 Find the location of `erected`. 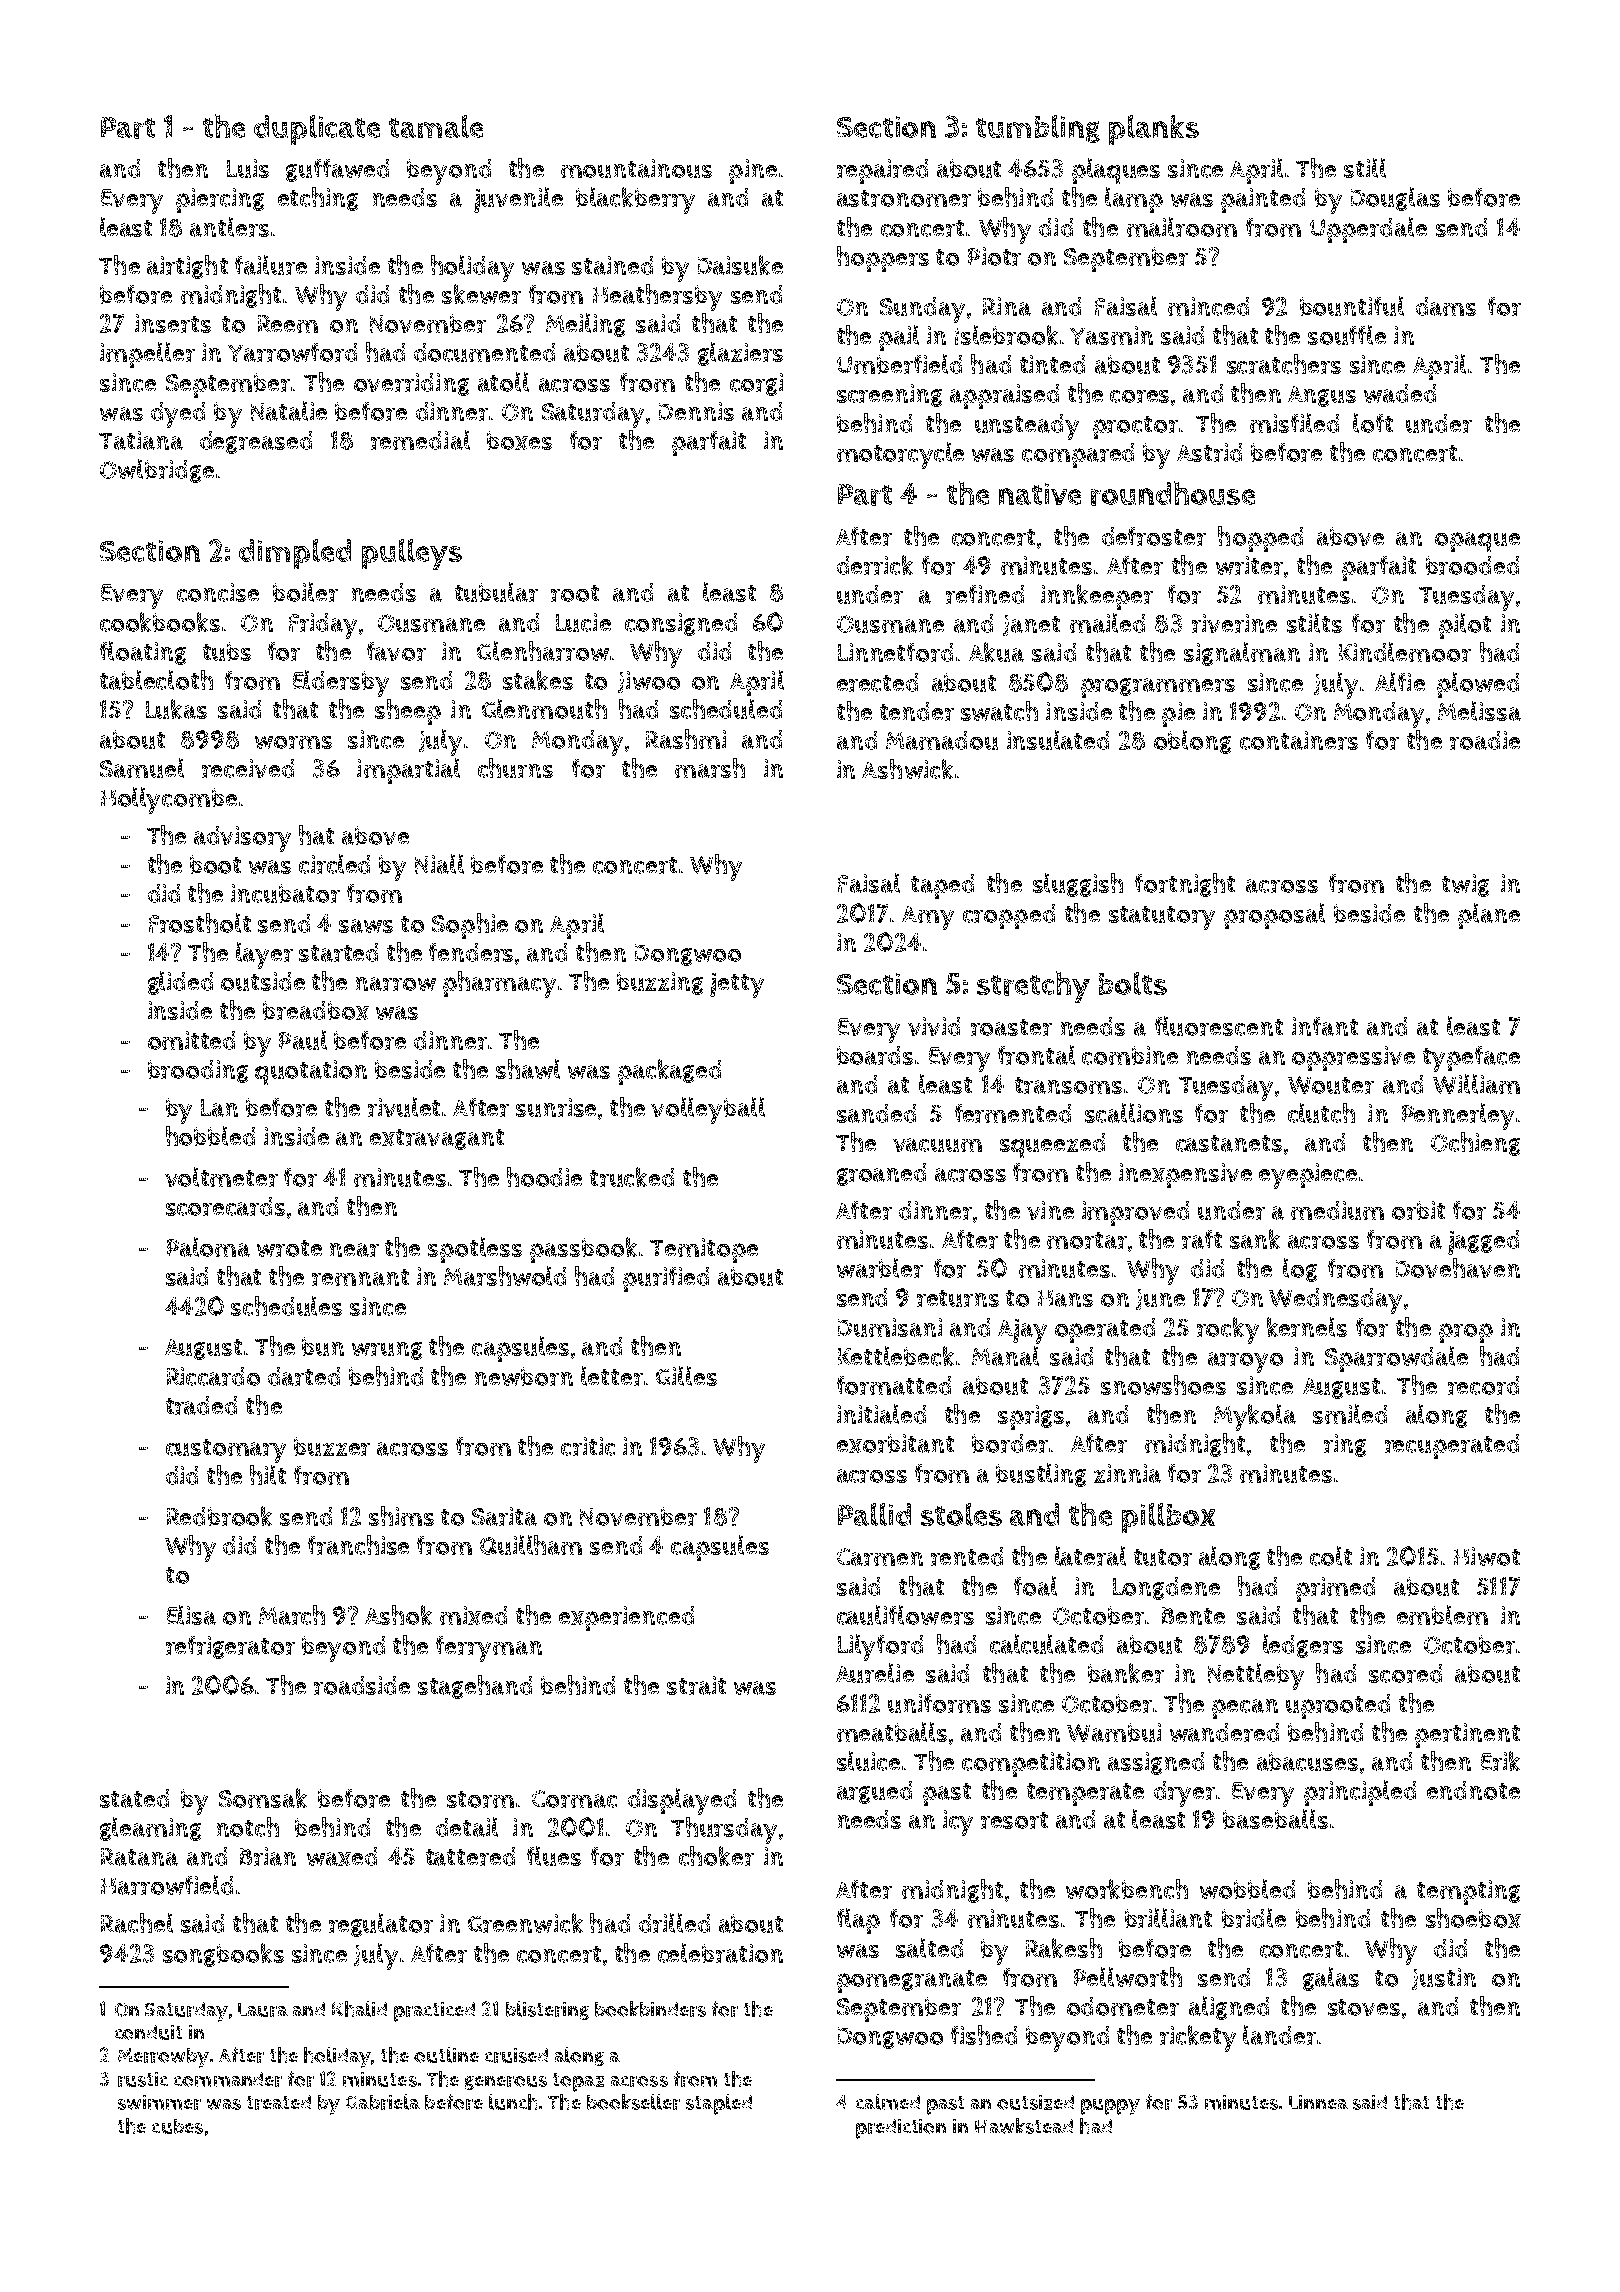

erected is located at coordinates (877, 682).
